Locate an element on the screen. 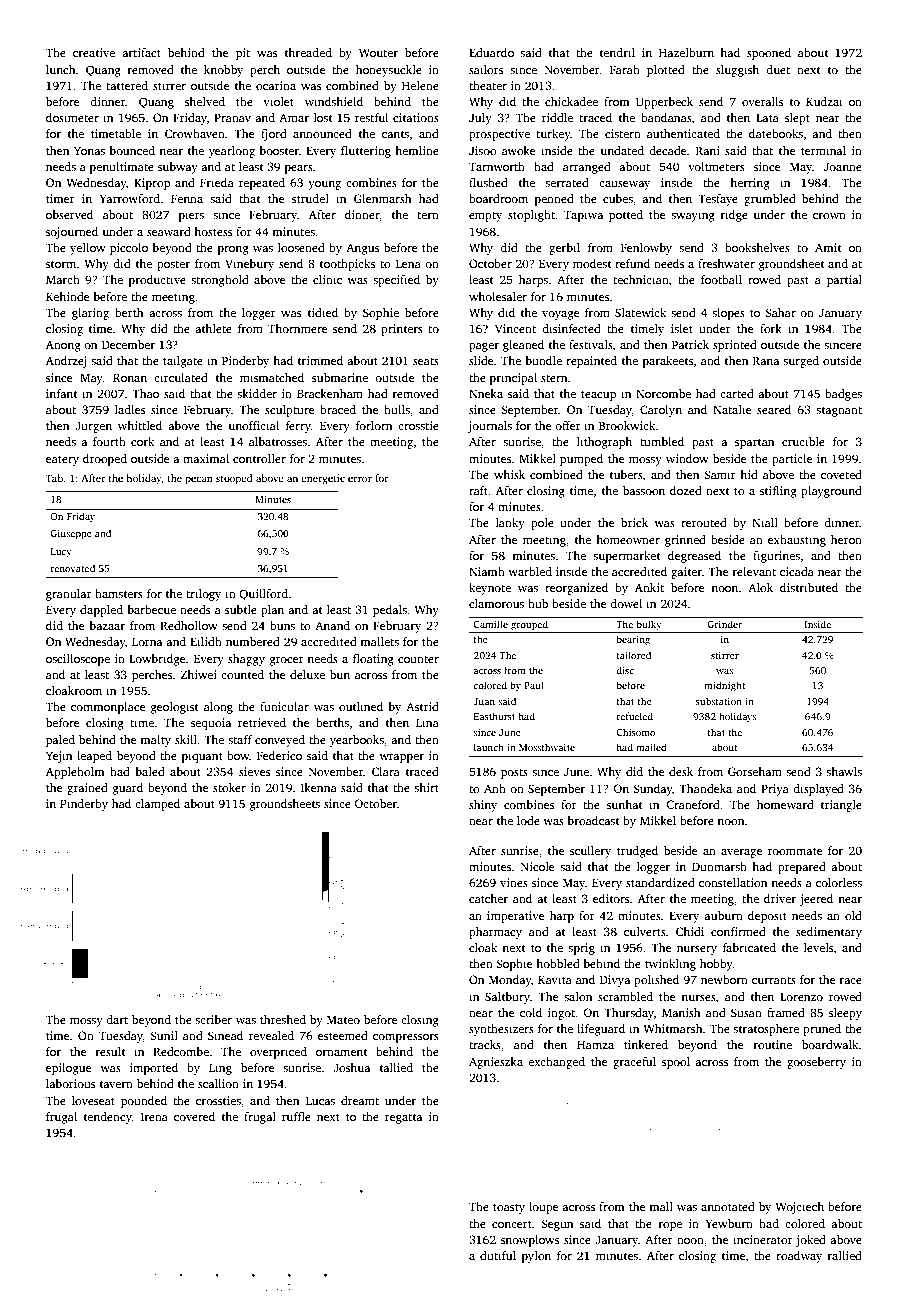 The image size is (908, 1316). eatery is located at coordinates (62, 461).
